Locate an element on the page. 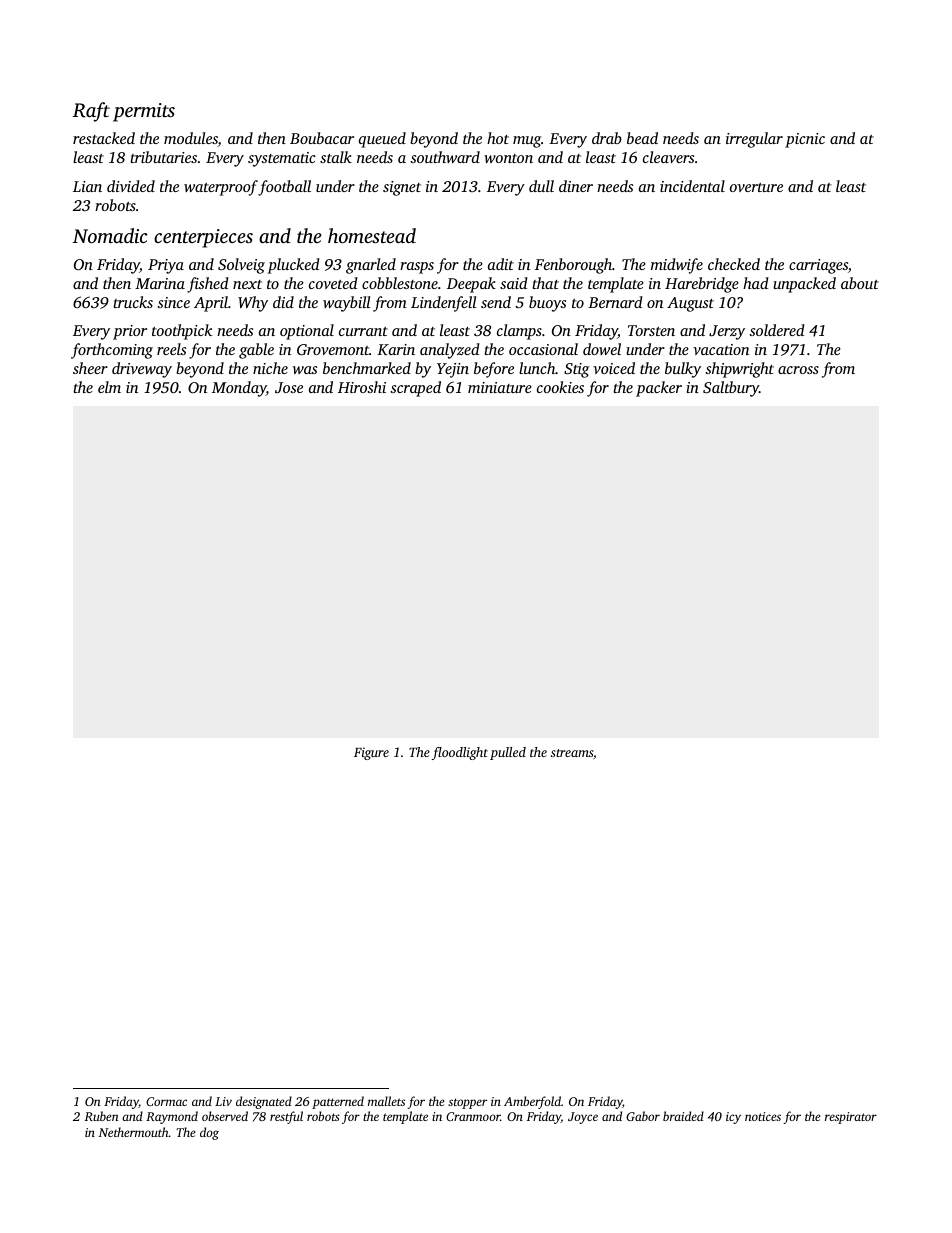 The height and width of the image is (1233, 952). respirator is located at coordinates (851, 1118).
